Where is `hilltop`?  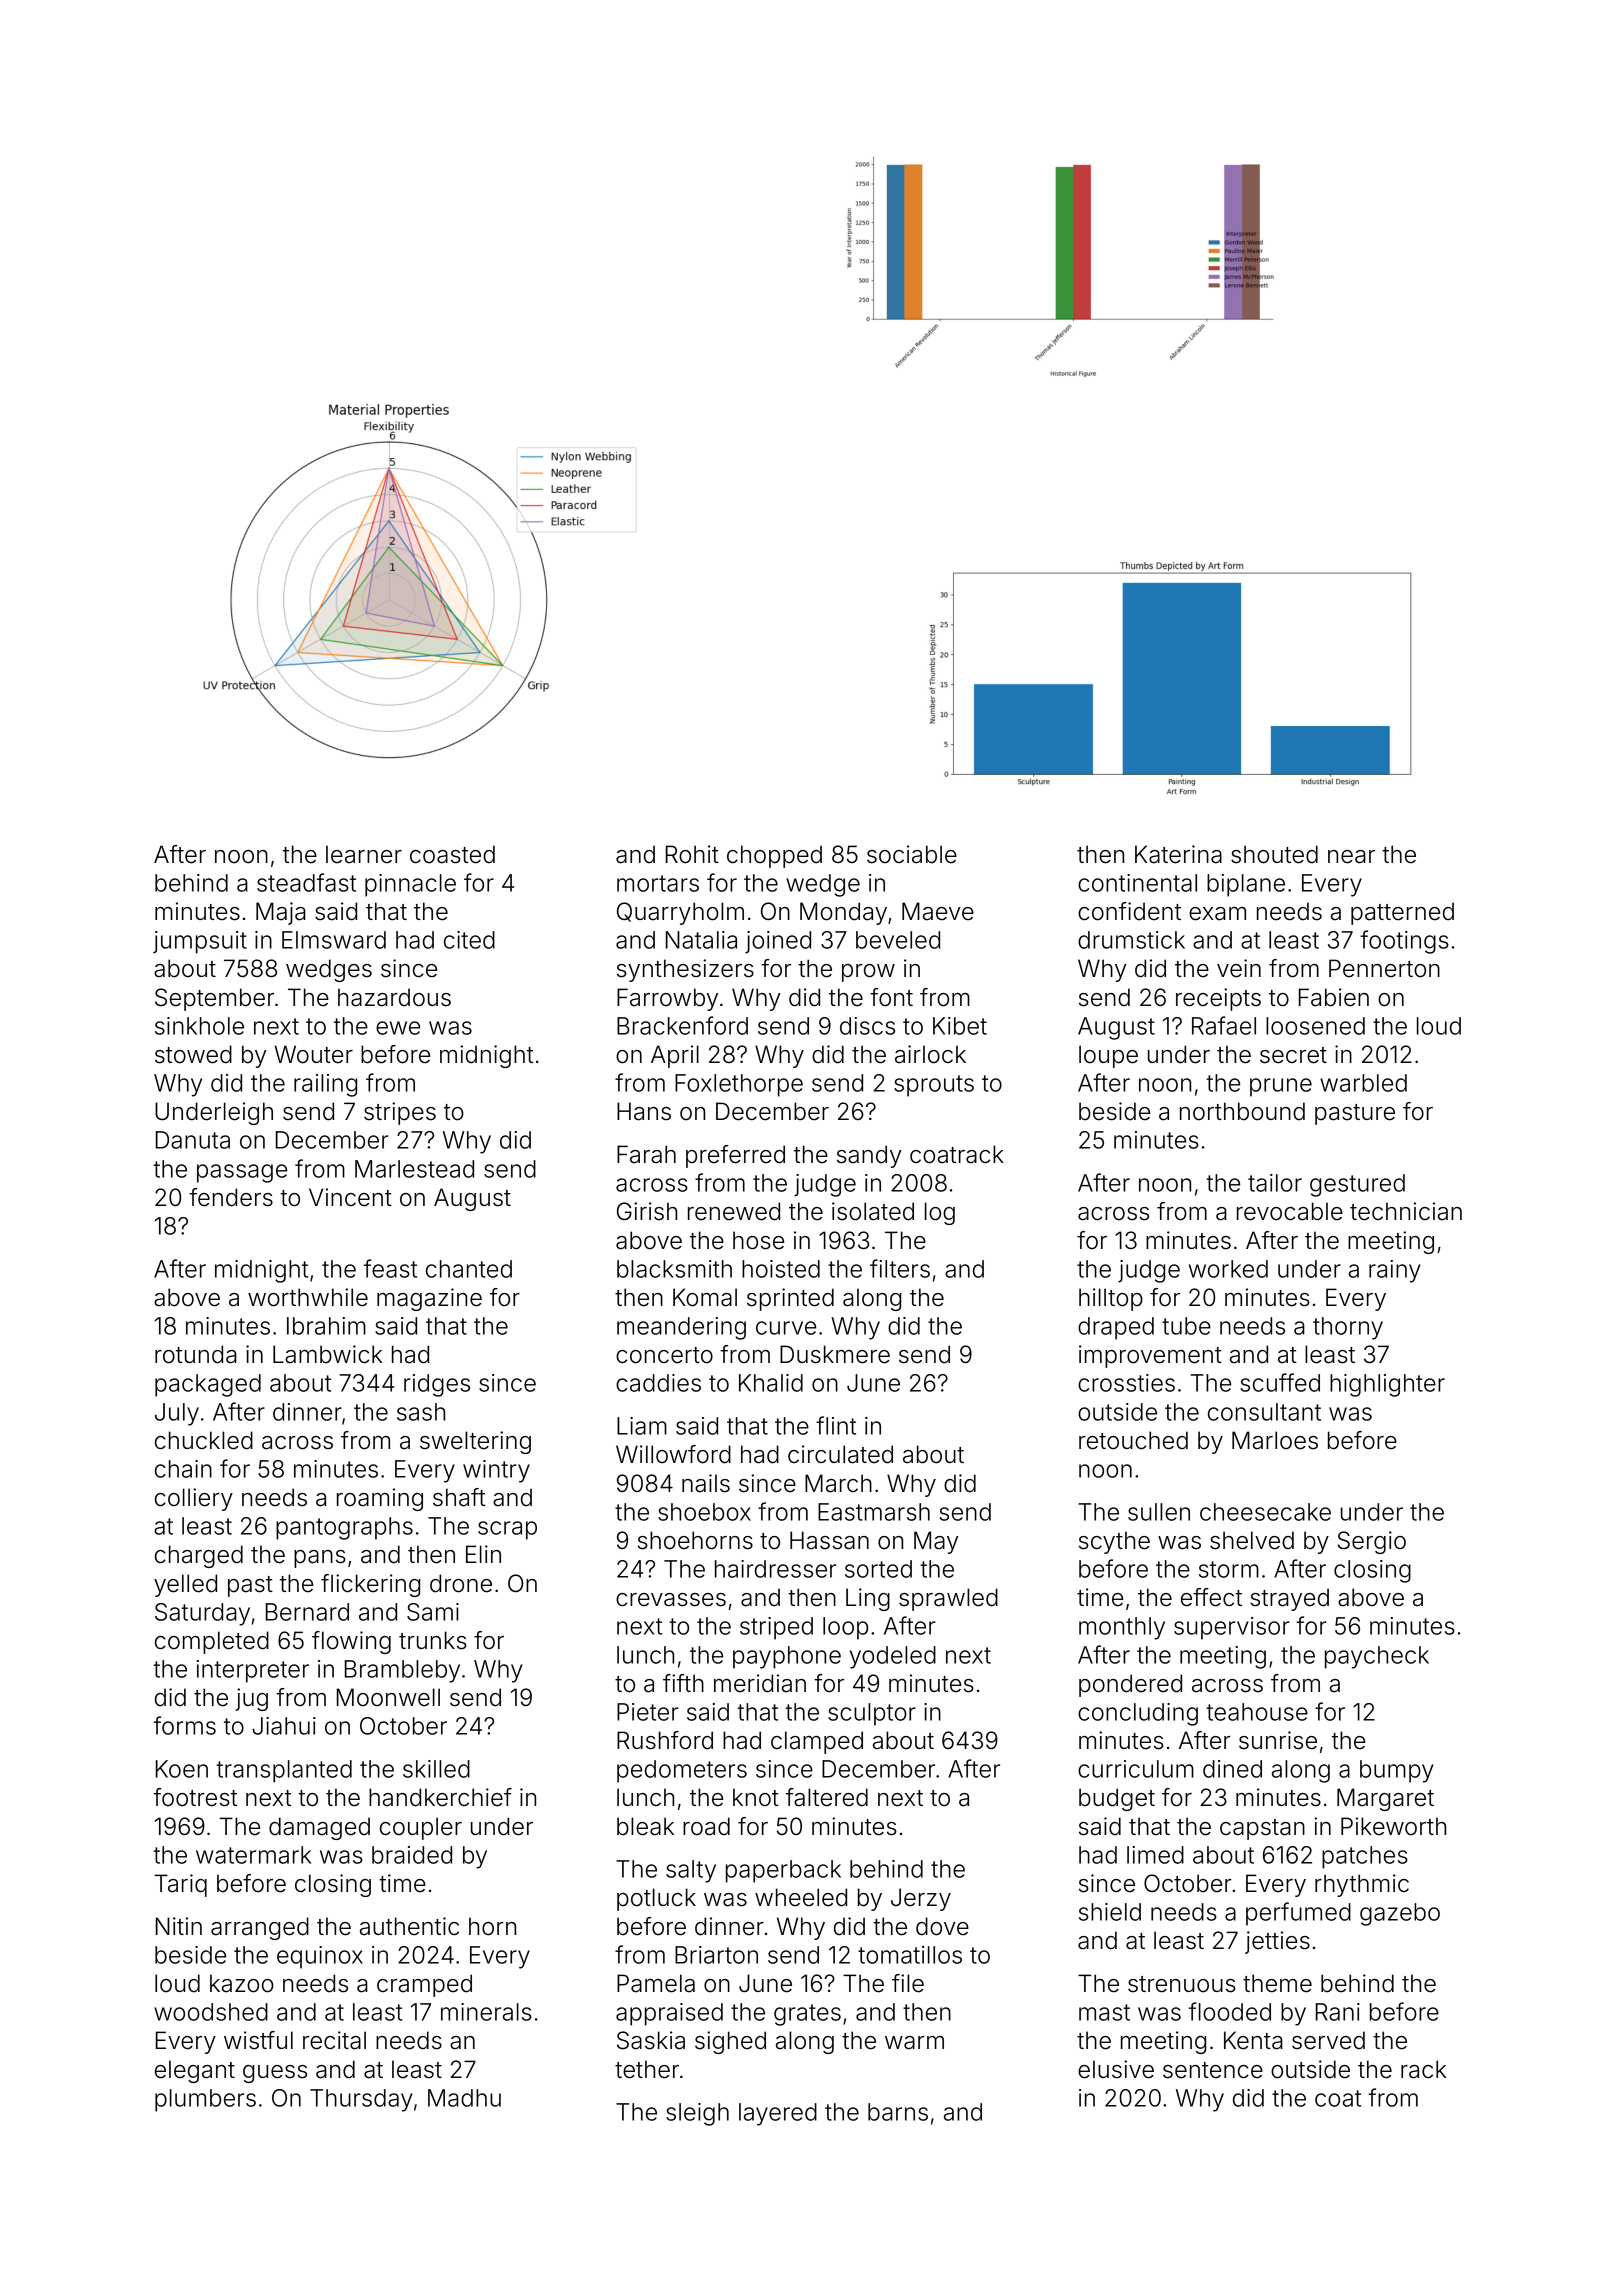 hilltop is located at coordinates (1111, 1299).
